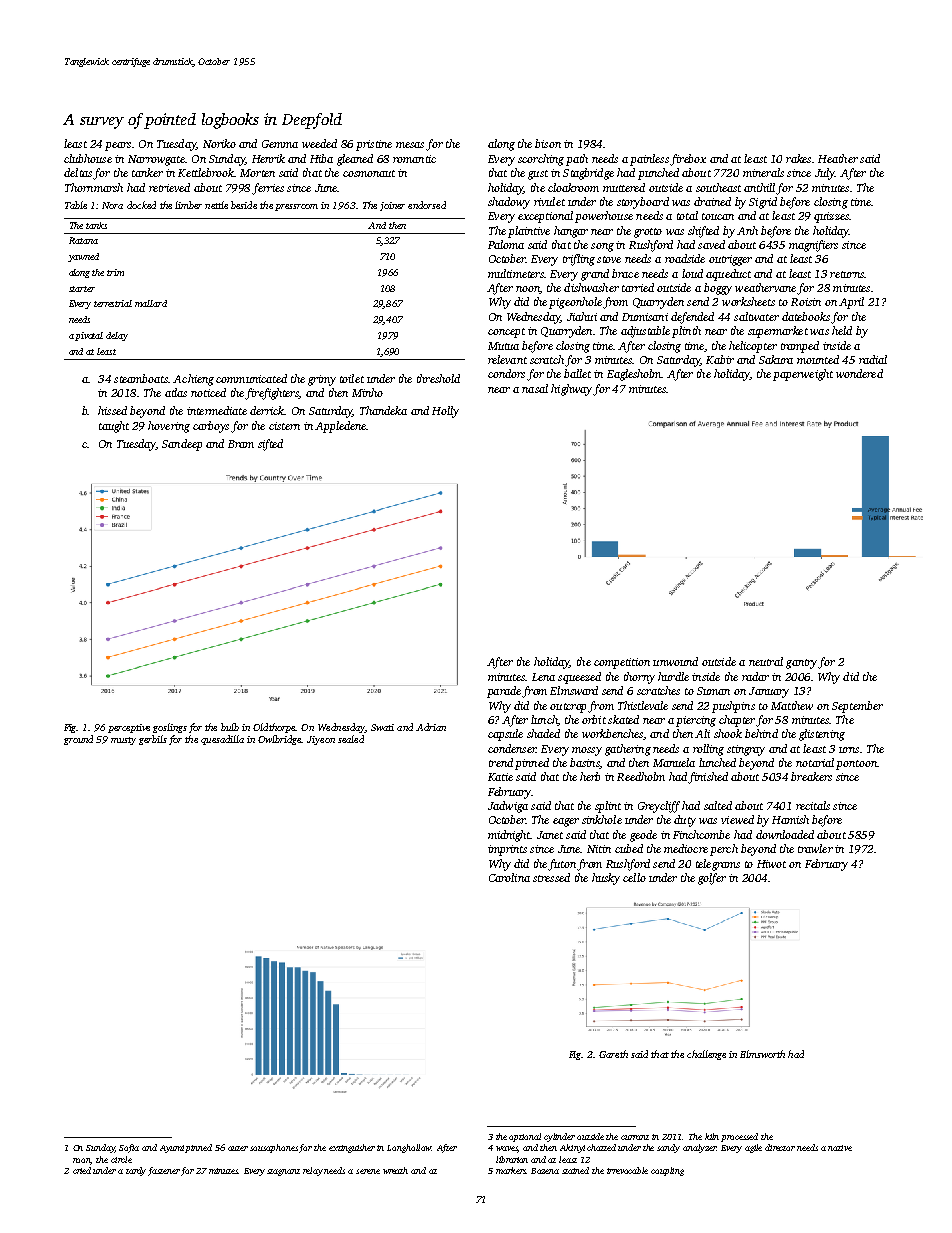 The width and height of the screenshot is (952, 1233). What do you see at coordinates (641, 776) in the screenshot?
I see `Reedholm` at bounding box center [641, 776].
